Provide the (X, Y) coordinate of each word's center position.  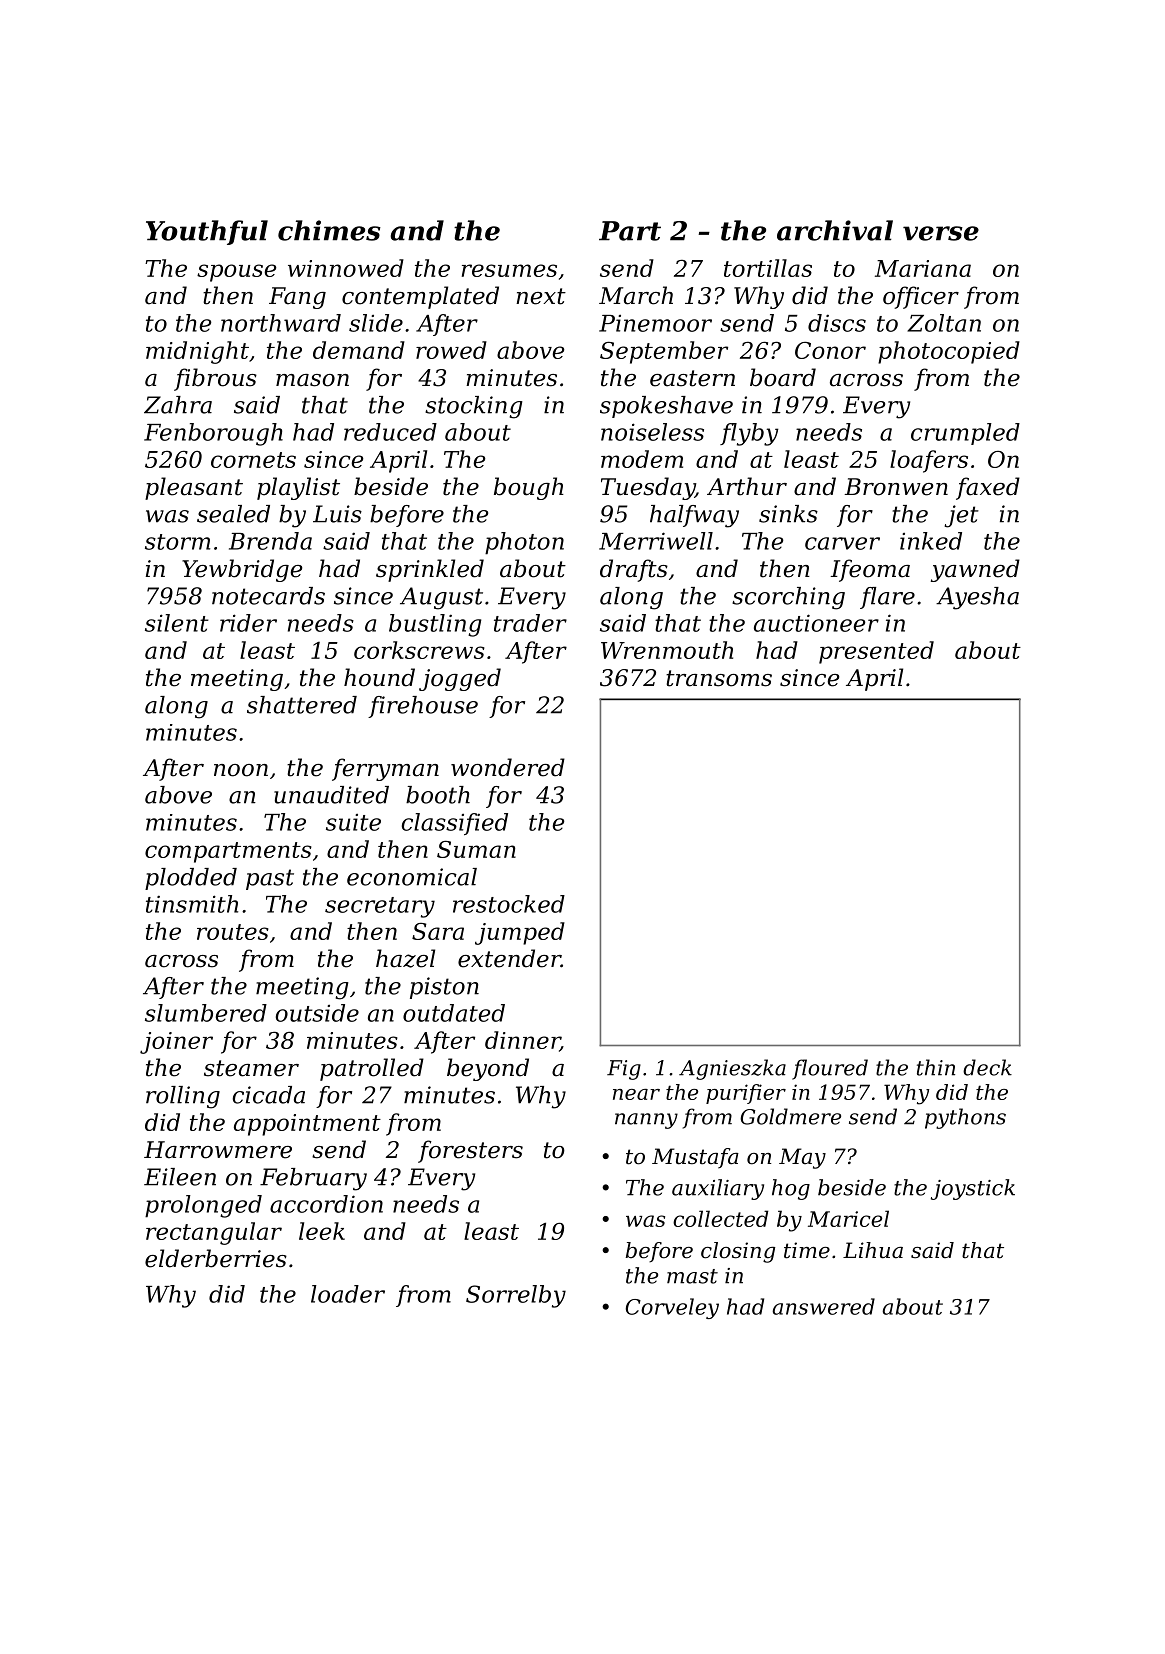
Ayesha (977, 598)
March (636, 295)
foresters (470, 1151)
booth (438, 795)
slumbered (206, 1013)
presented (876, 652)
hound (379, 677)
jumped (520, 933)
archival (835, 230)
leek (322, 1231)
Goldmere (790, 1116)
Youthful (207, 232)
